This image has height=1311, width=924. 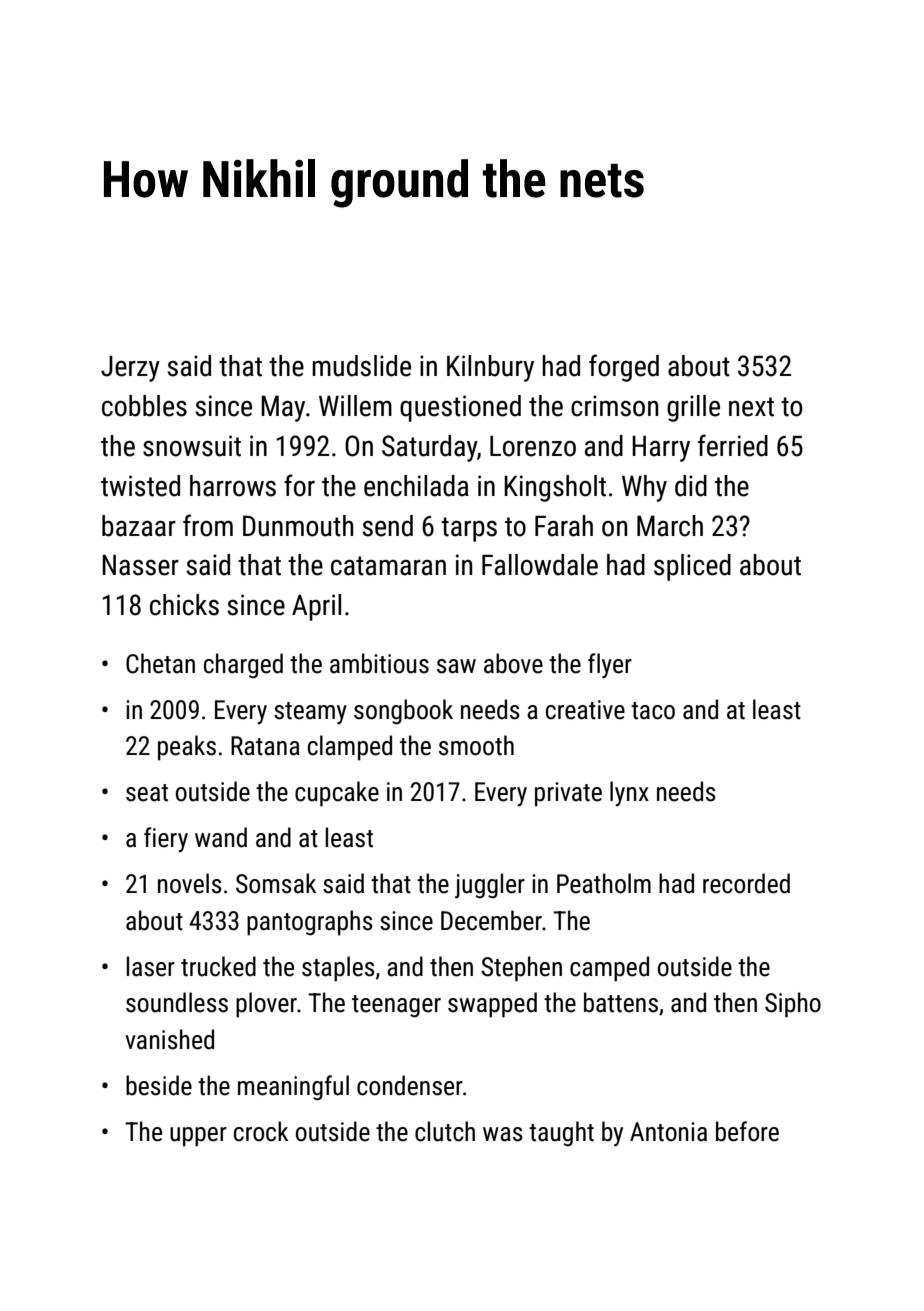 What do you see at coordinates (316, 607) in the image?
I see `April` at bounding box center [316, 607].
